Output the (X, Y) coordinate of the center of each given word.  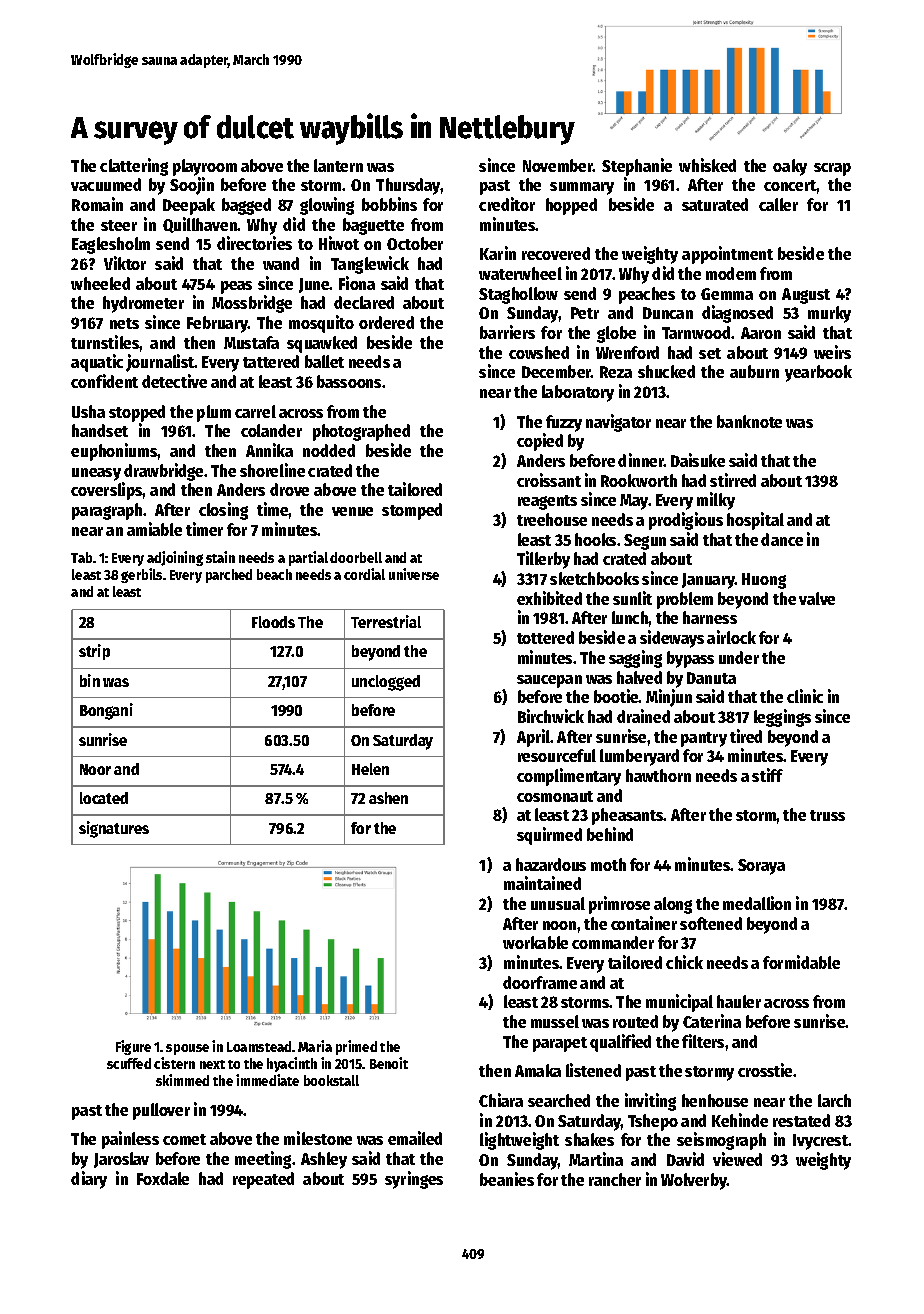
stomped (412, 511)
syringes (414, 1180)
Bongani (106, 711)
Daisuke (698, 460)
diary (89, 1180)
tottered (545, 637)
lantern (338, 165)
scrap (832, 169)
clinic (805, 696)
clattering (134, 167)
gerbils (141, 575)
